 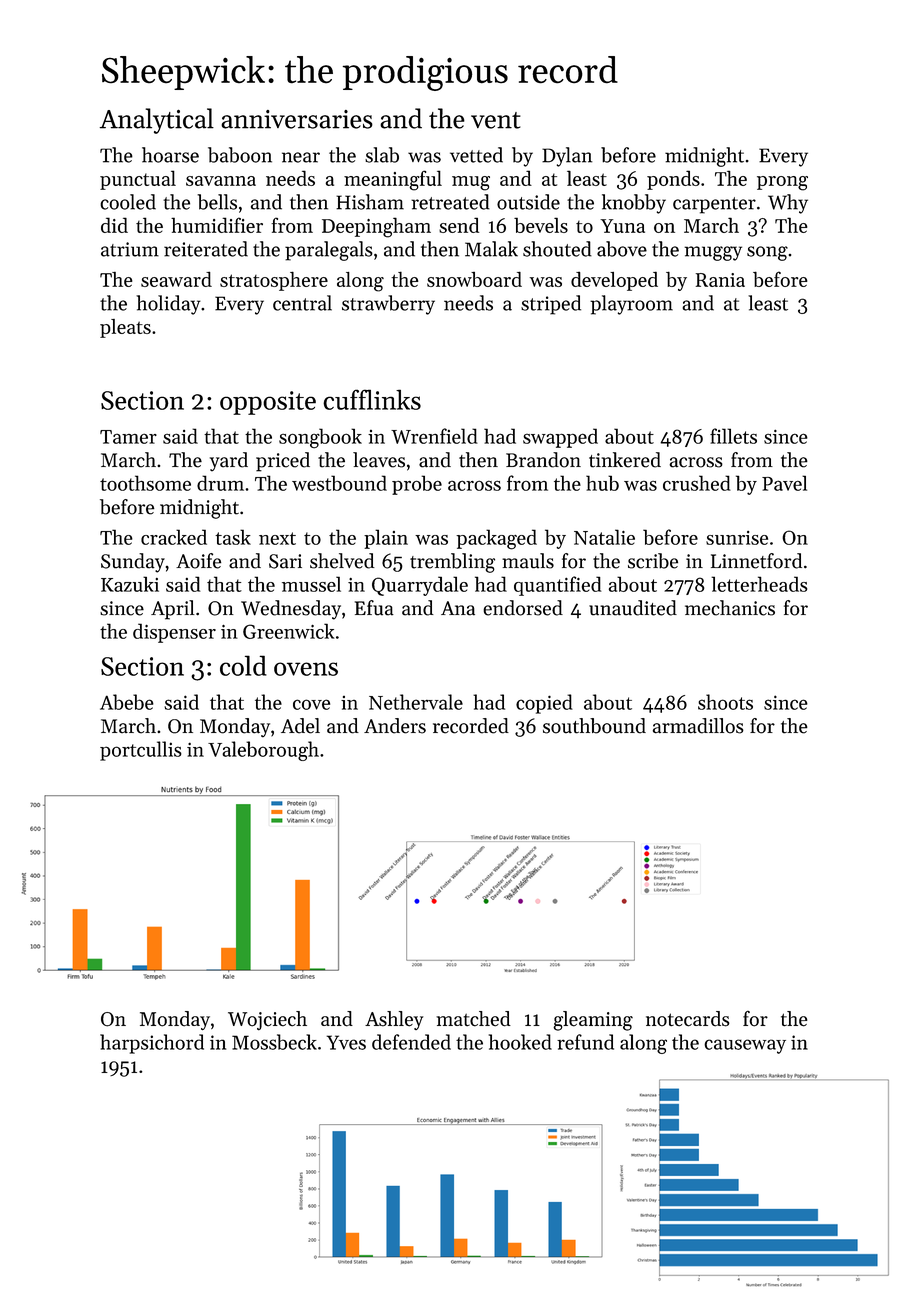 I want to click on snowboard, so click(x=474, y=279).
